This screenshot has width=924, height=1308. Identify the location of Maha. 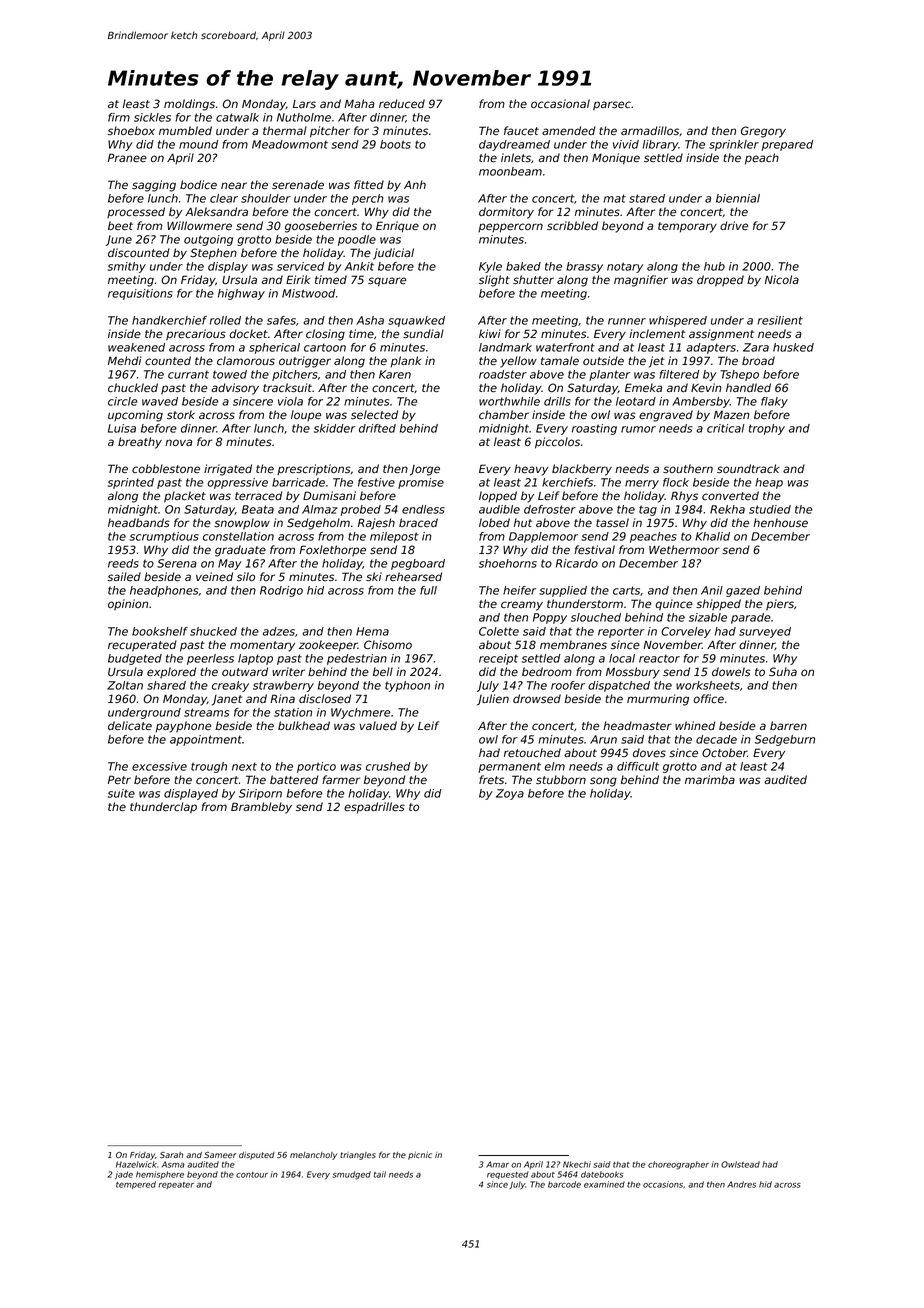
(359, 103).
